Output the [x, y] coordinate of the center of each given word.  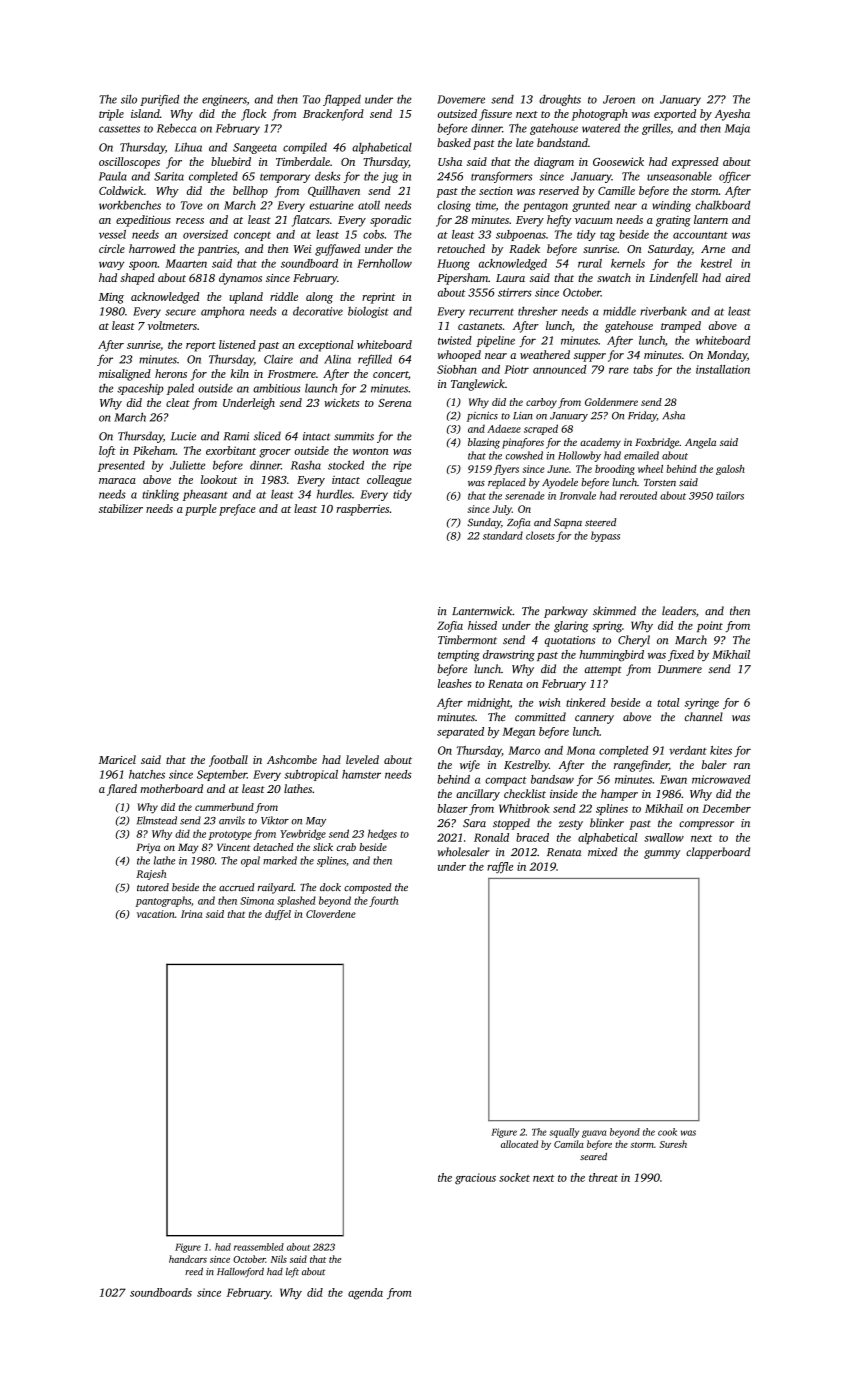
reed [194, 1271]
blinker [607, 822]
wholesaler [464, 851]
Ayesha [732, 115]
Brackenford [333, 115]
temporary [285, 178]
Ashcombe [292, 759]
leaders [679, 610]
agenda [365, 1294]
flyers [506, 470]
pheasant [205, 495]
